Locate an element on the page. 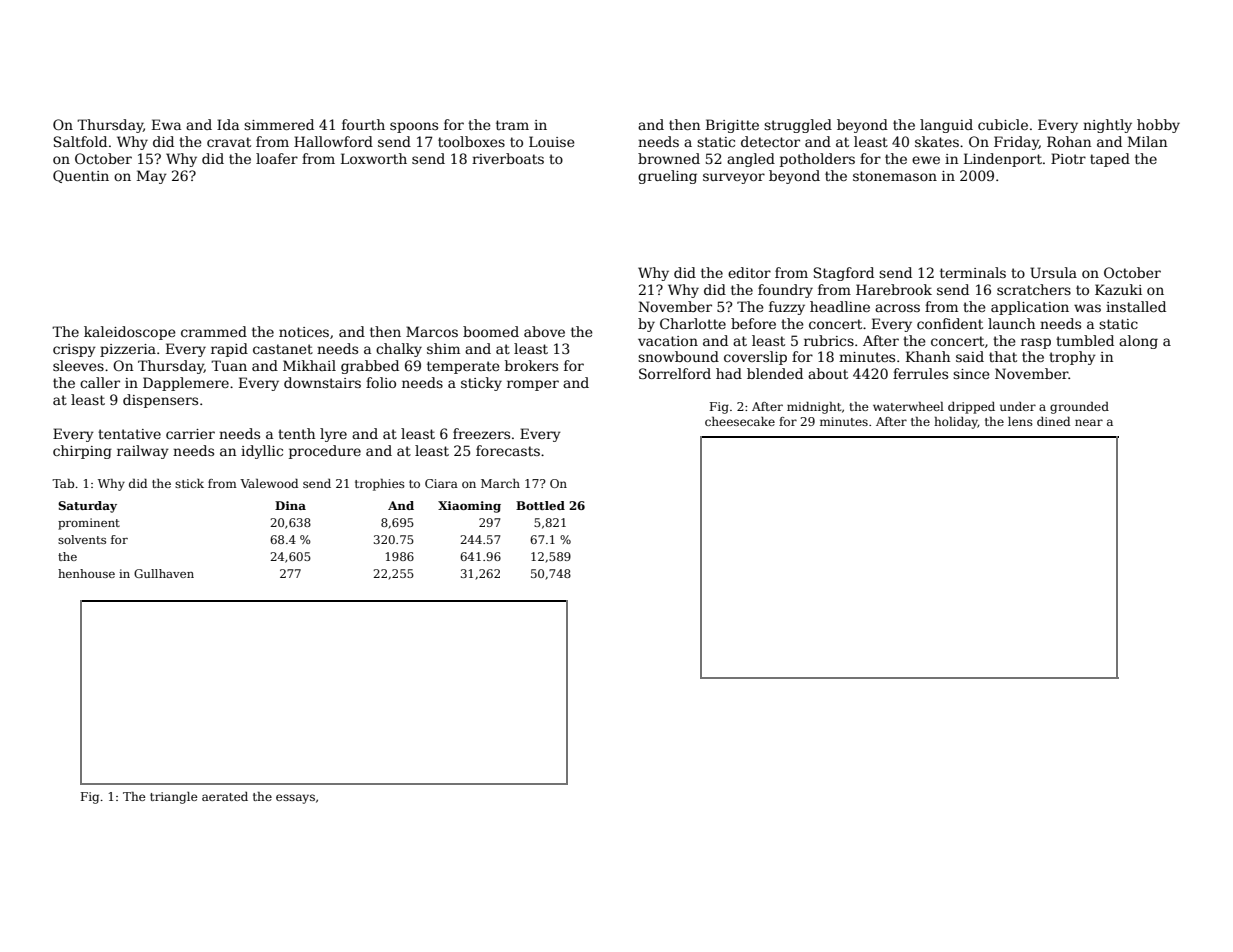  brokers is located at coordinates (531, 365).
